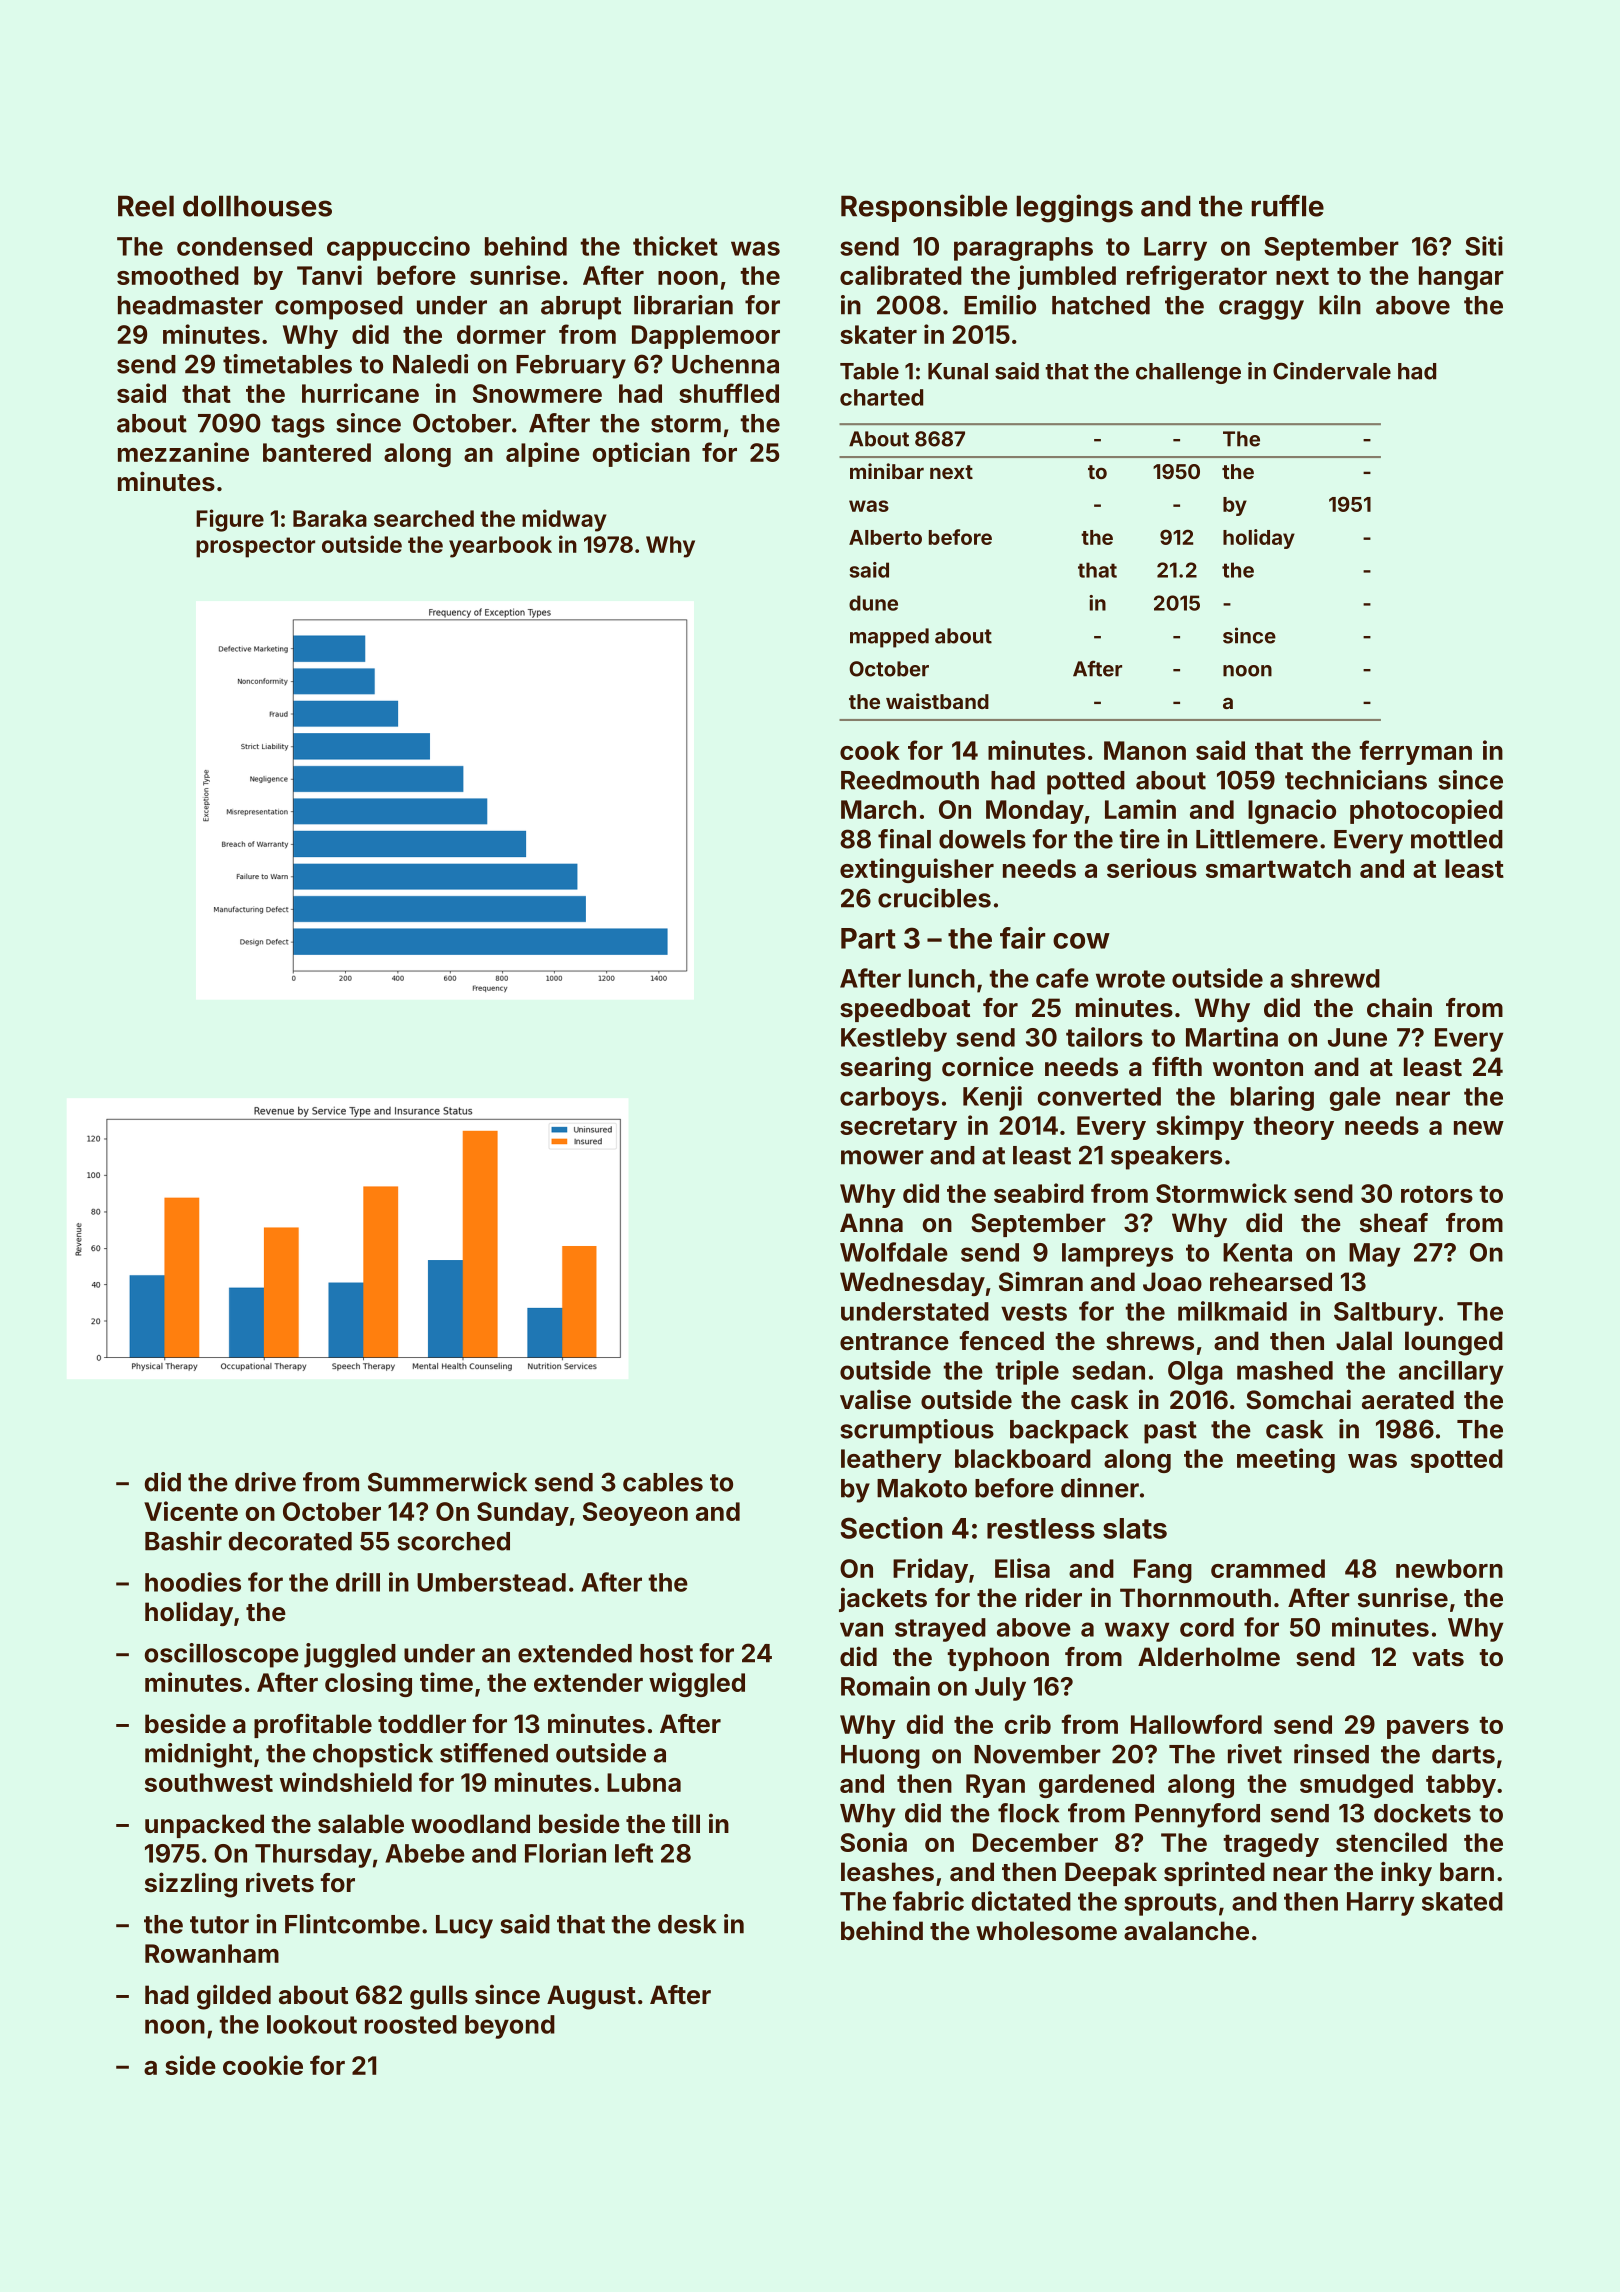 The height and width of the page is (2292, 1620). What do you see at coordinates (209, 1782) in the page?
I see `southwest` at bounding box center [209, 1782].
